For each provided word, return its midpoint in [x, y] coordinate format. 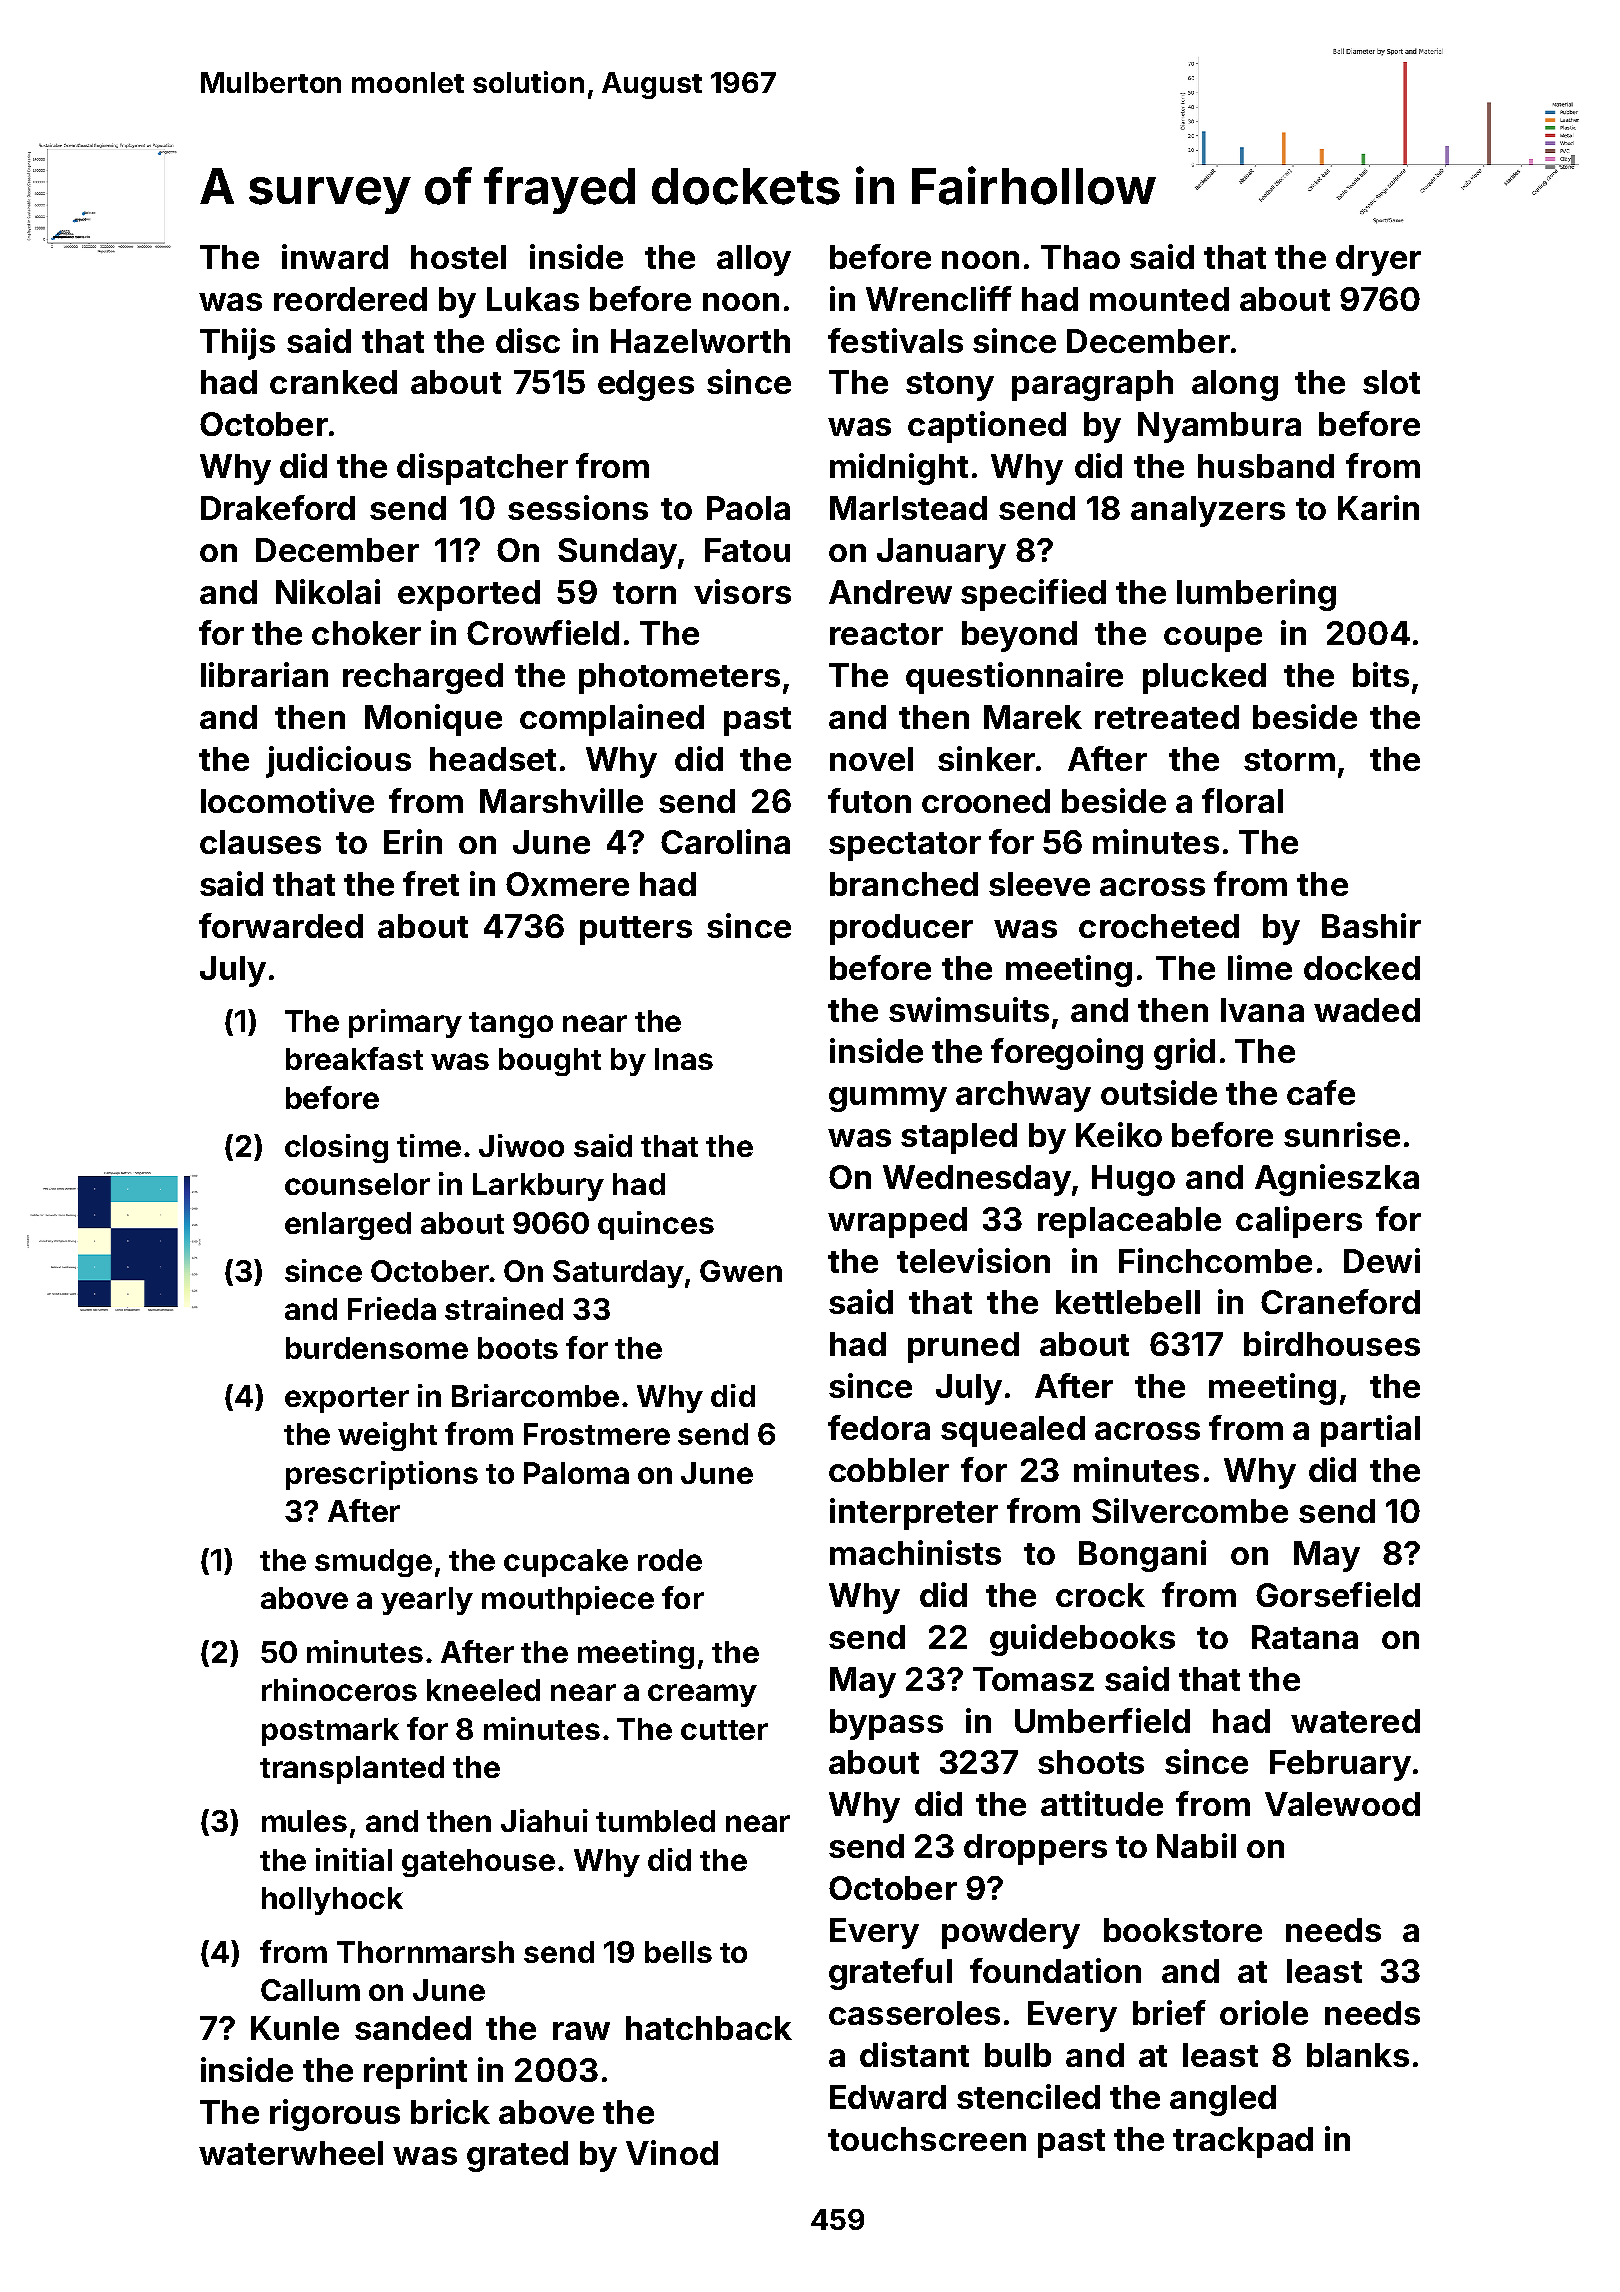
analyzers [1208, 511]
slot [1391, 382]
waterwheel [291, 2153]
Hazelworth [700, 341]
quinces [656, 1225]
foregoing [1067, 1054]
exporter [347, 1400]
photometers [679, 678]
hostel [458, 257]
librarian [264, 674]
